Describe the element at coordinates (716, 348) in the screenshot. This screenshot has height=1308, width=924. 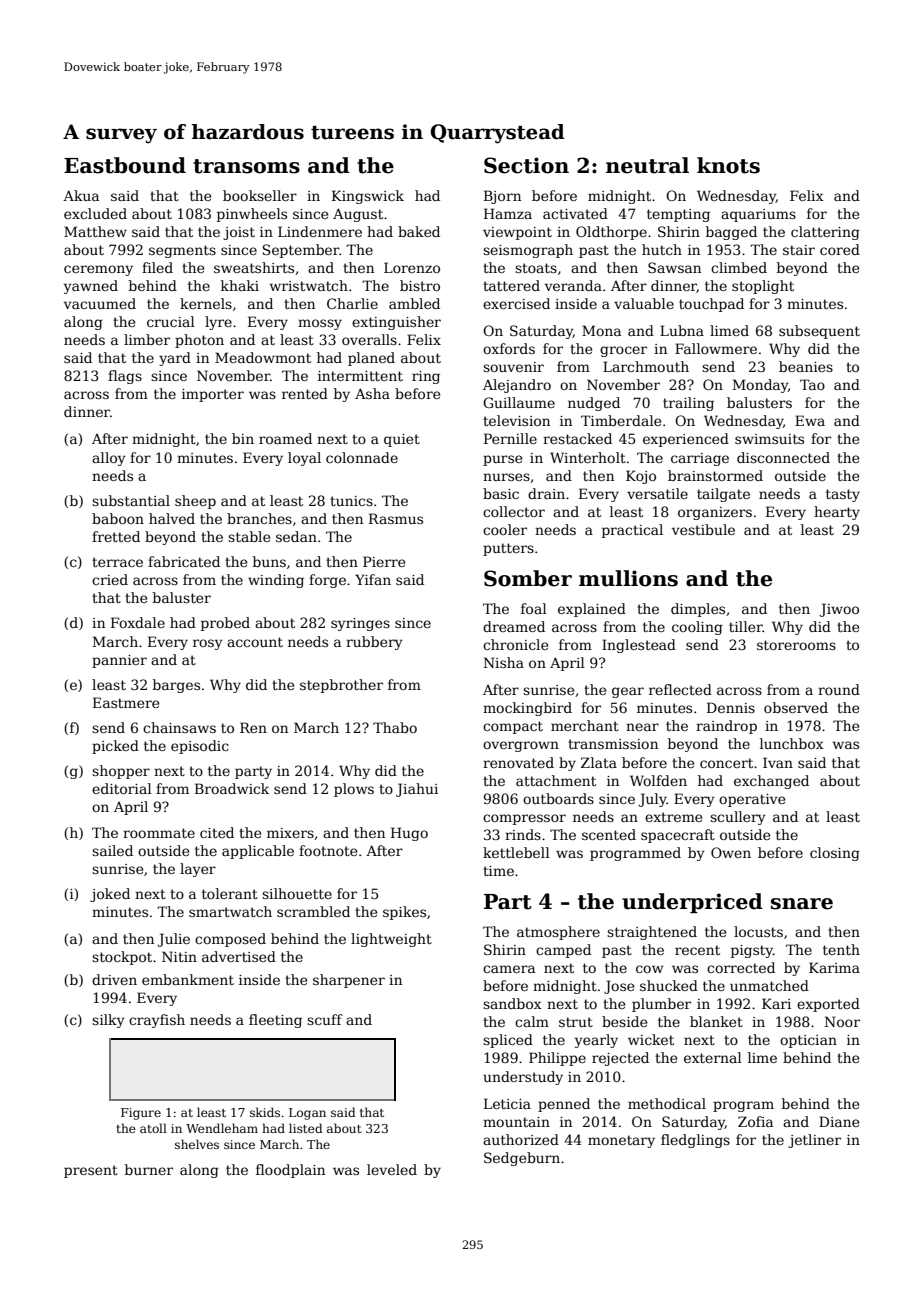
I see `Fallowmere` at that location.
